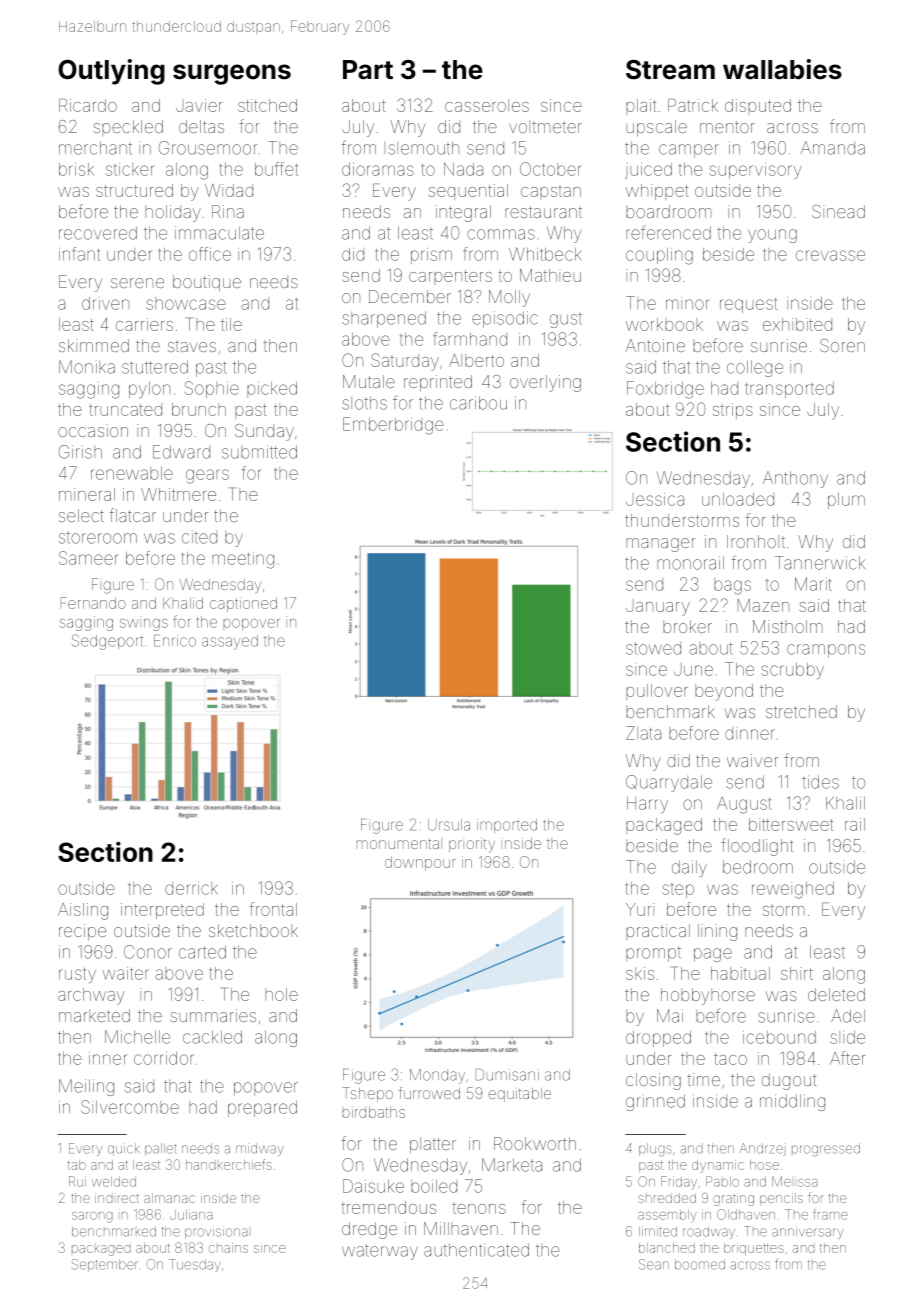  I want to click on skimmed, so click(94, 345).
